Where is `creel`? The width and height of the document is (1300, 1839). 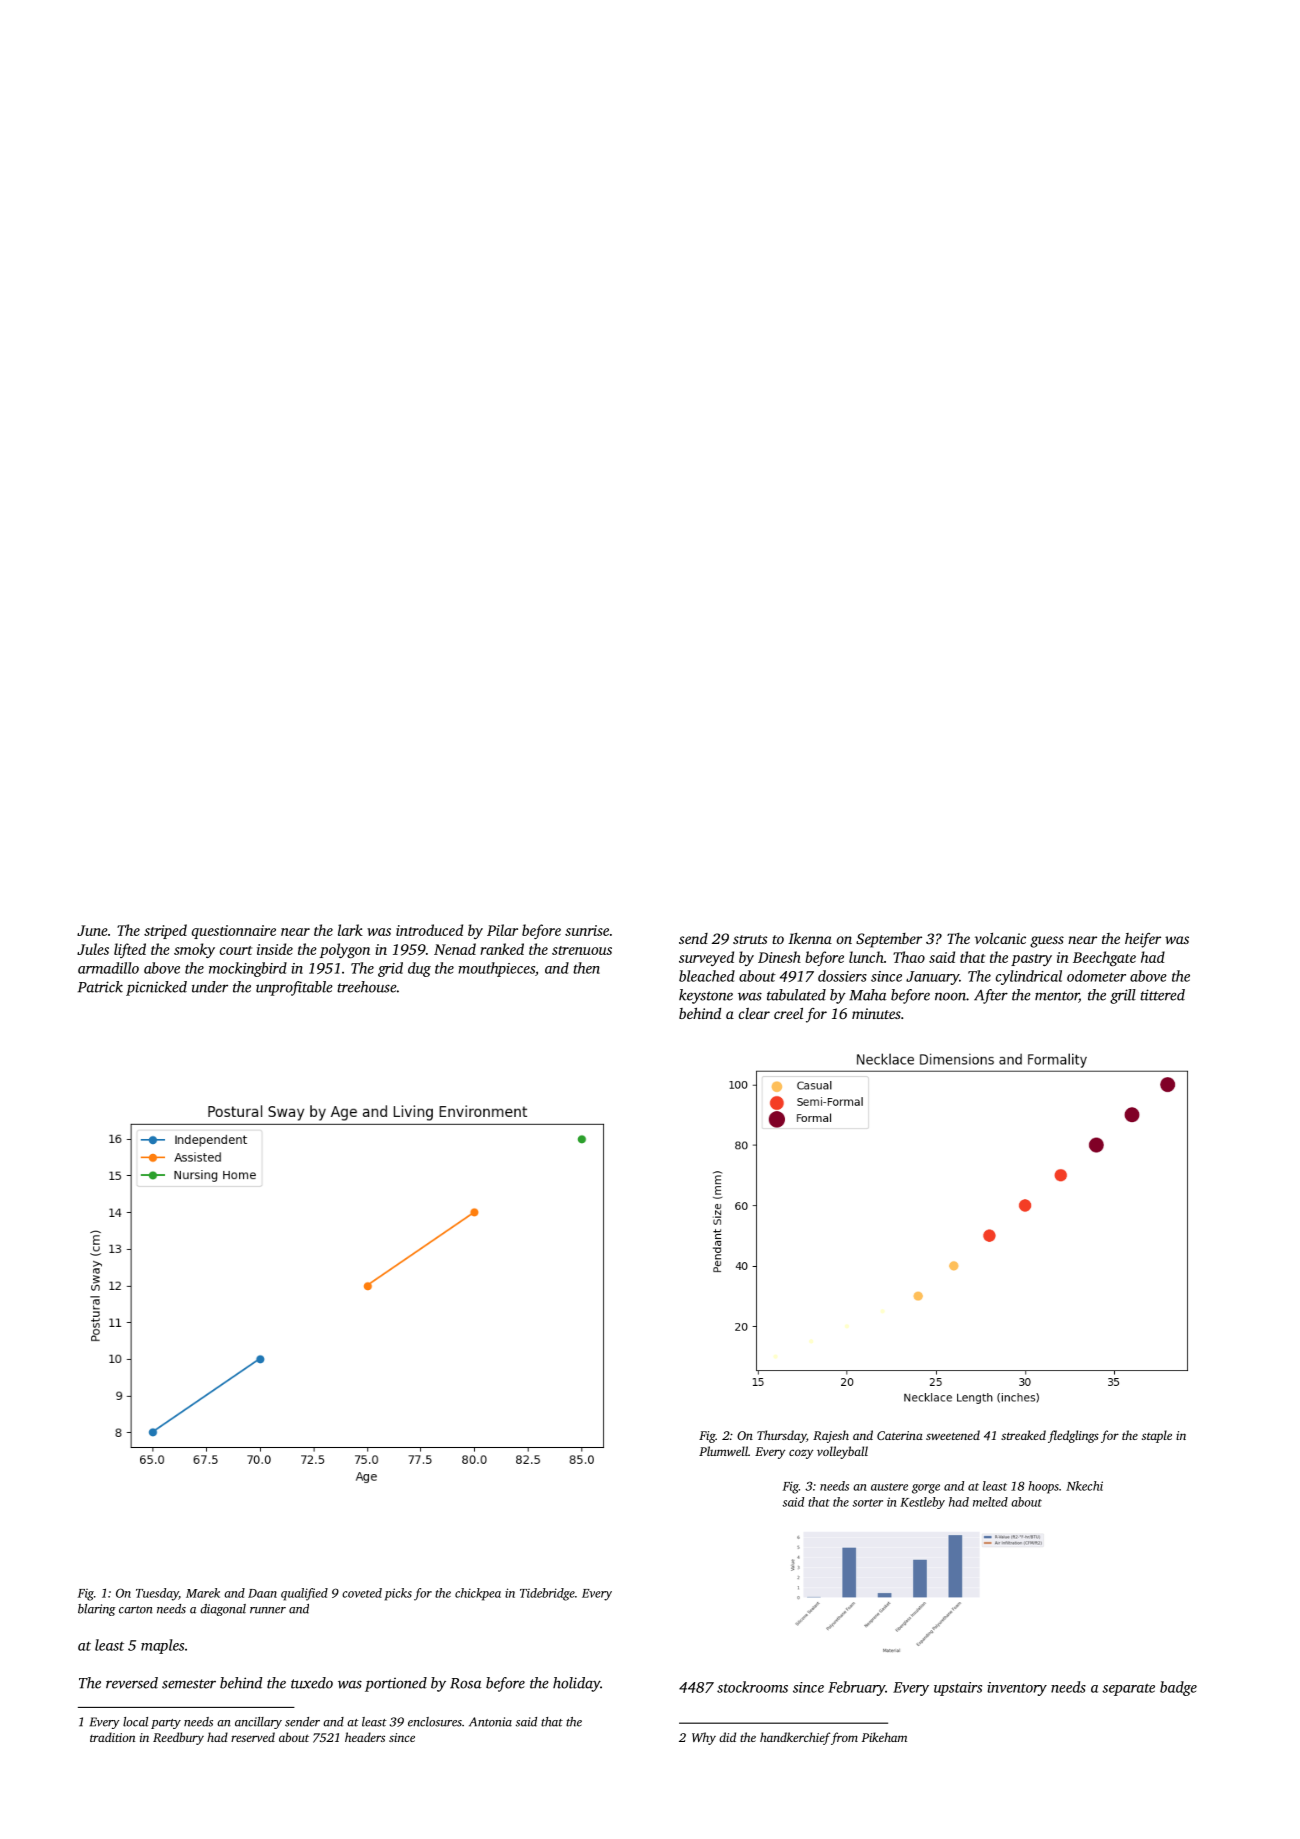
creel is located at coordinates (788, 1013).
